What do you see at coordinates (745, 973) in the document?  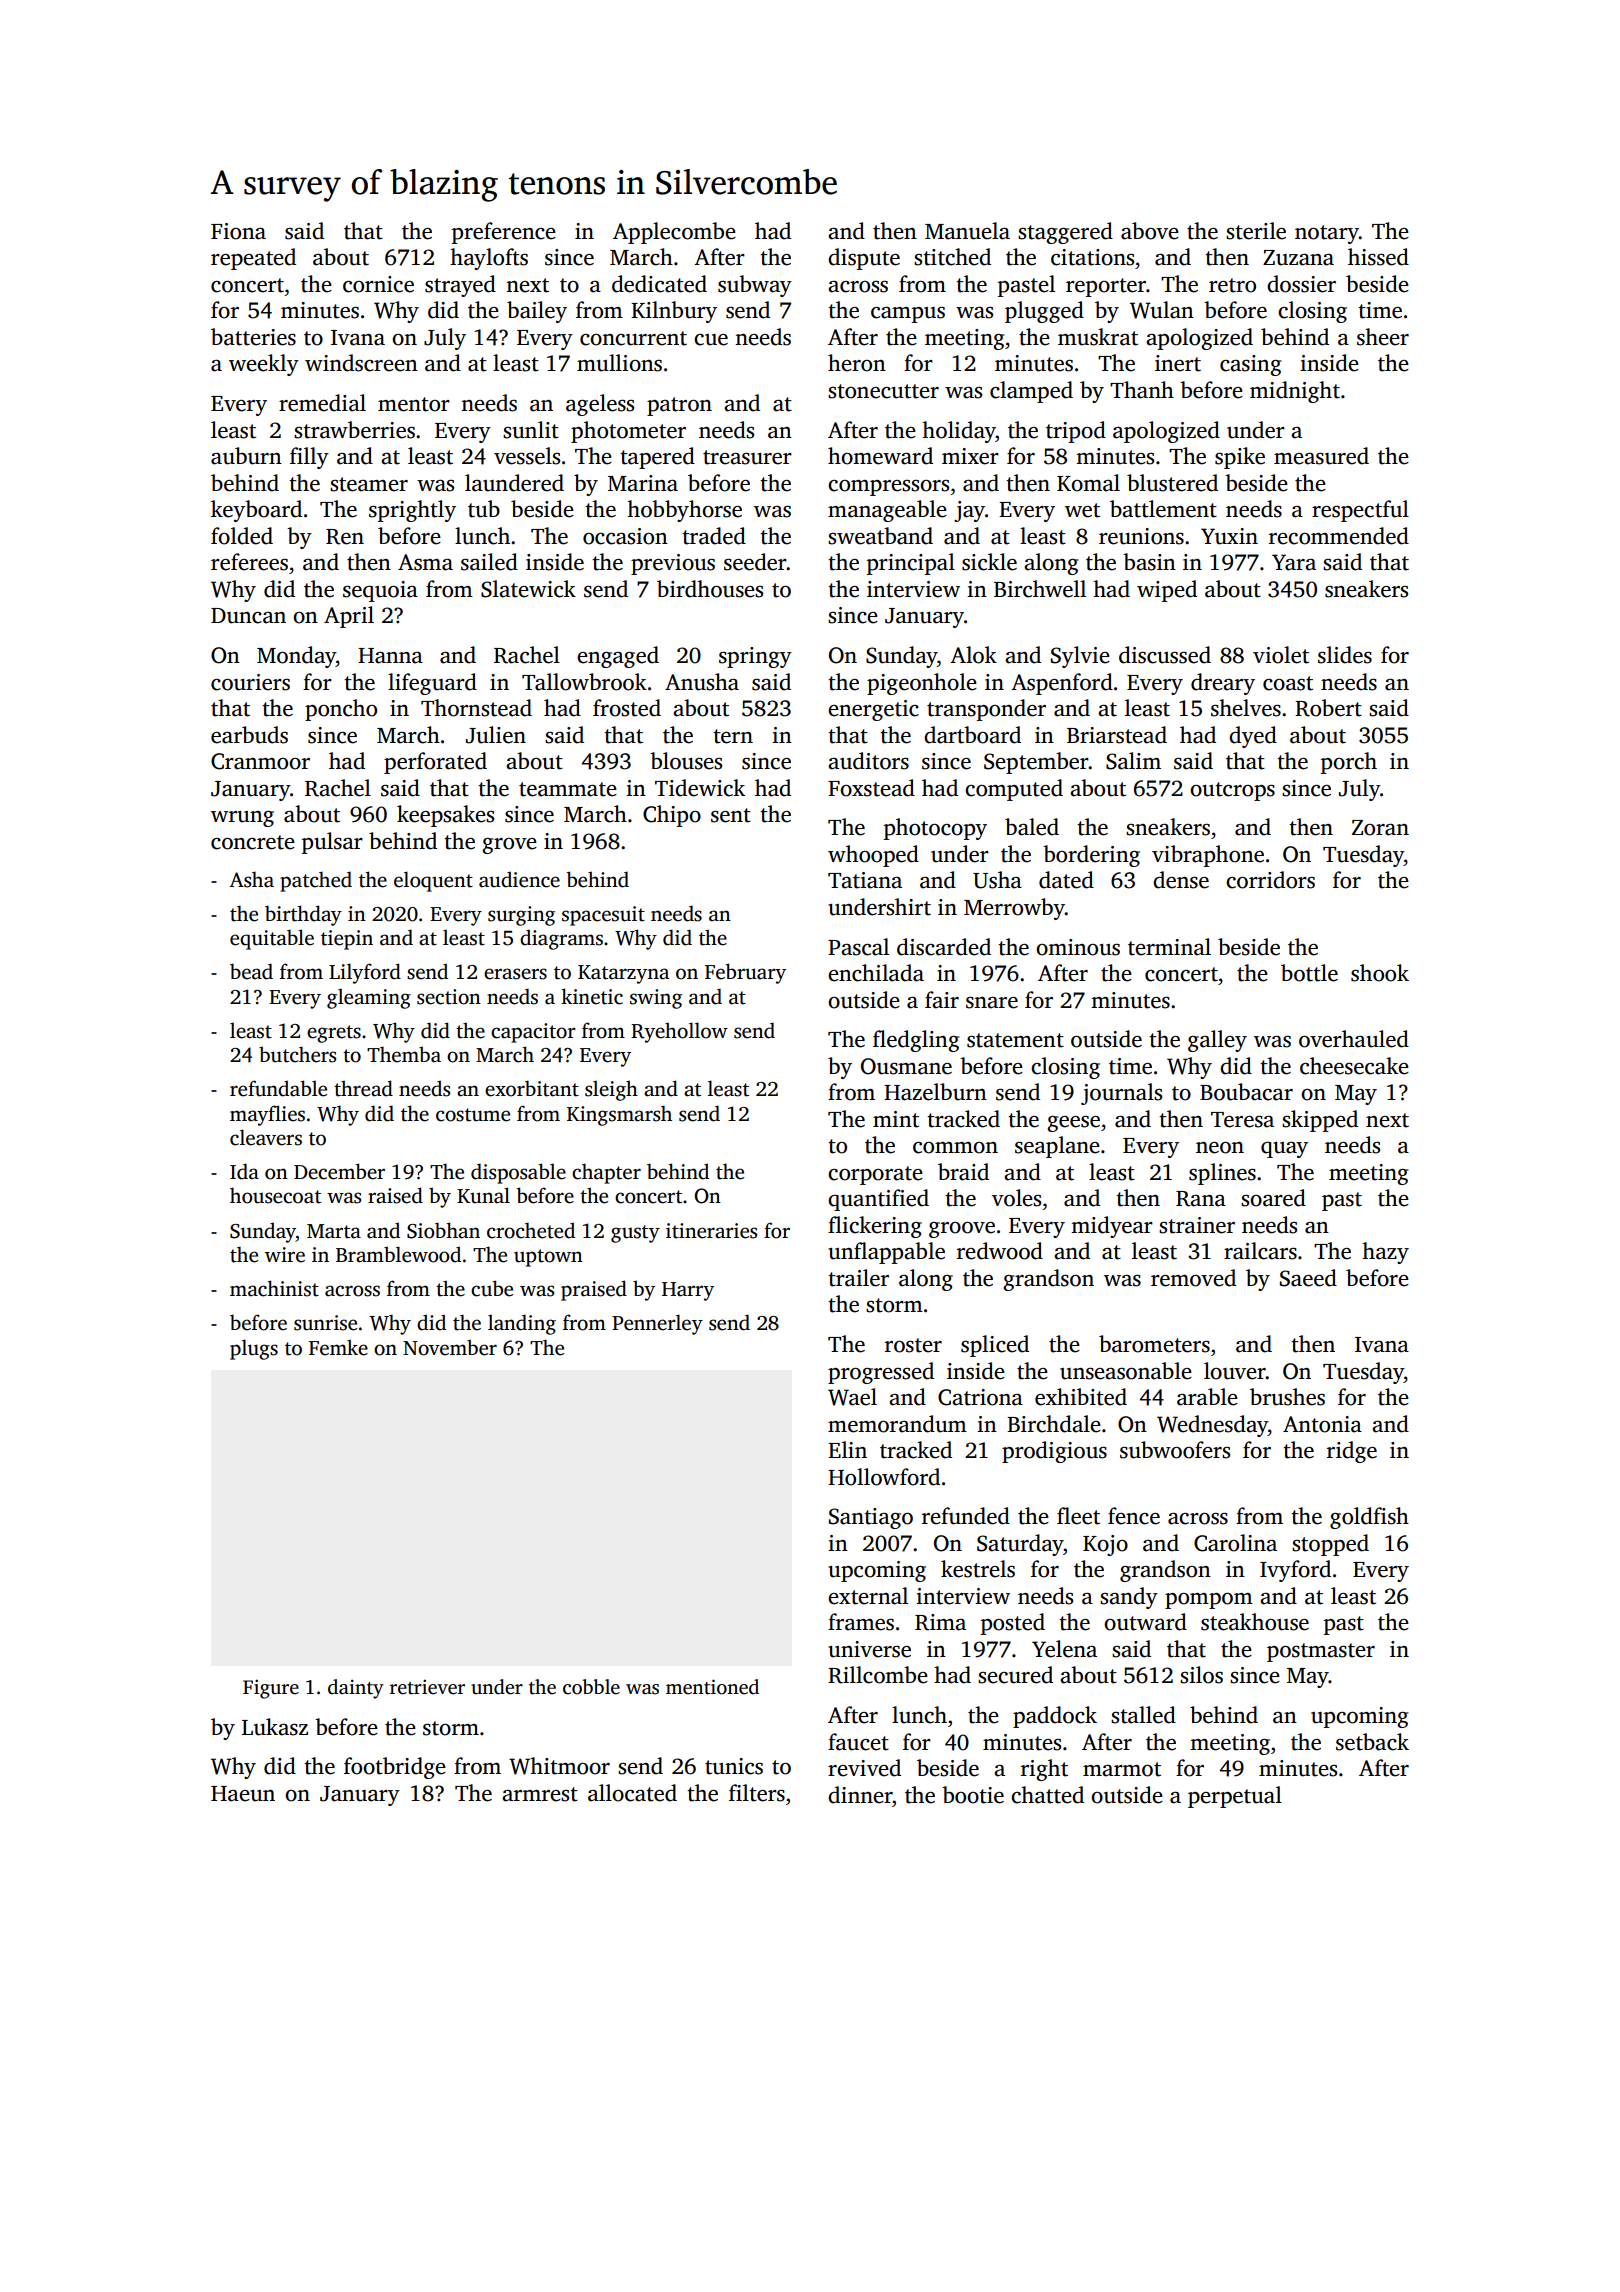 I see `February` at bounding box center [745, 973].
